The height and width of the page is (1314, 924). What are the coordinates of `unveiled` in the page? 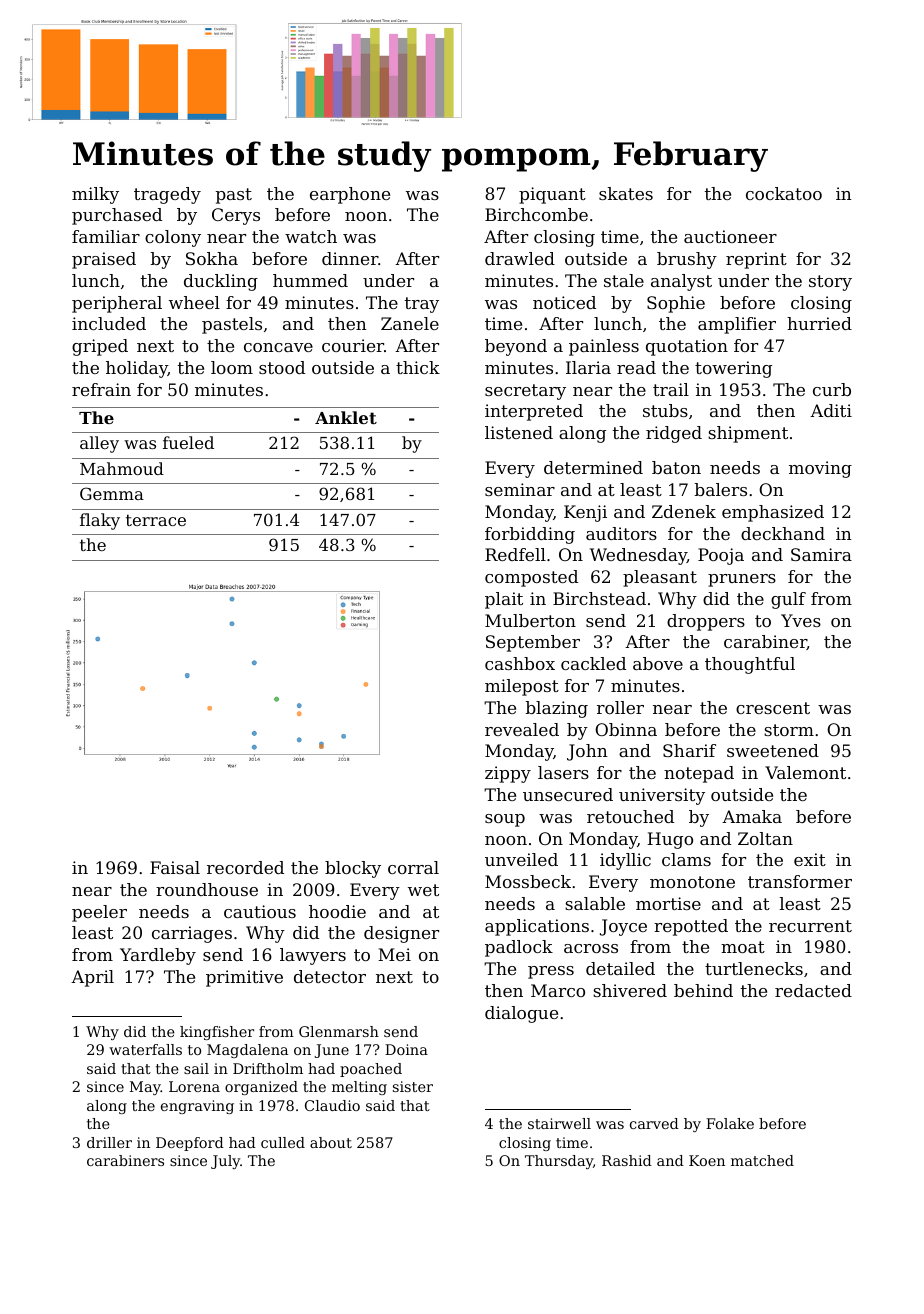 It's located at (521, 859).
